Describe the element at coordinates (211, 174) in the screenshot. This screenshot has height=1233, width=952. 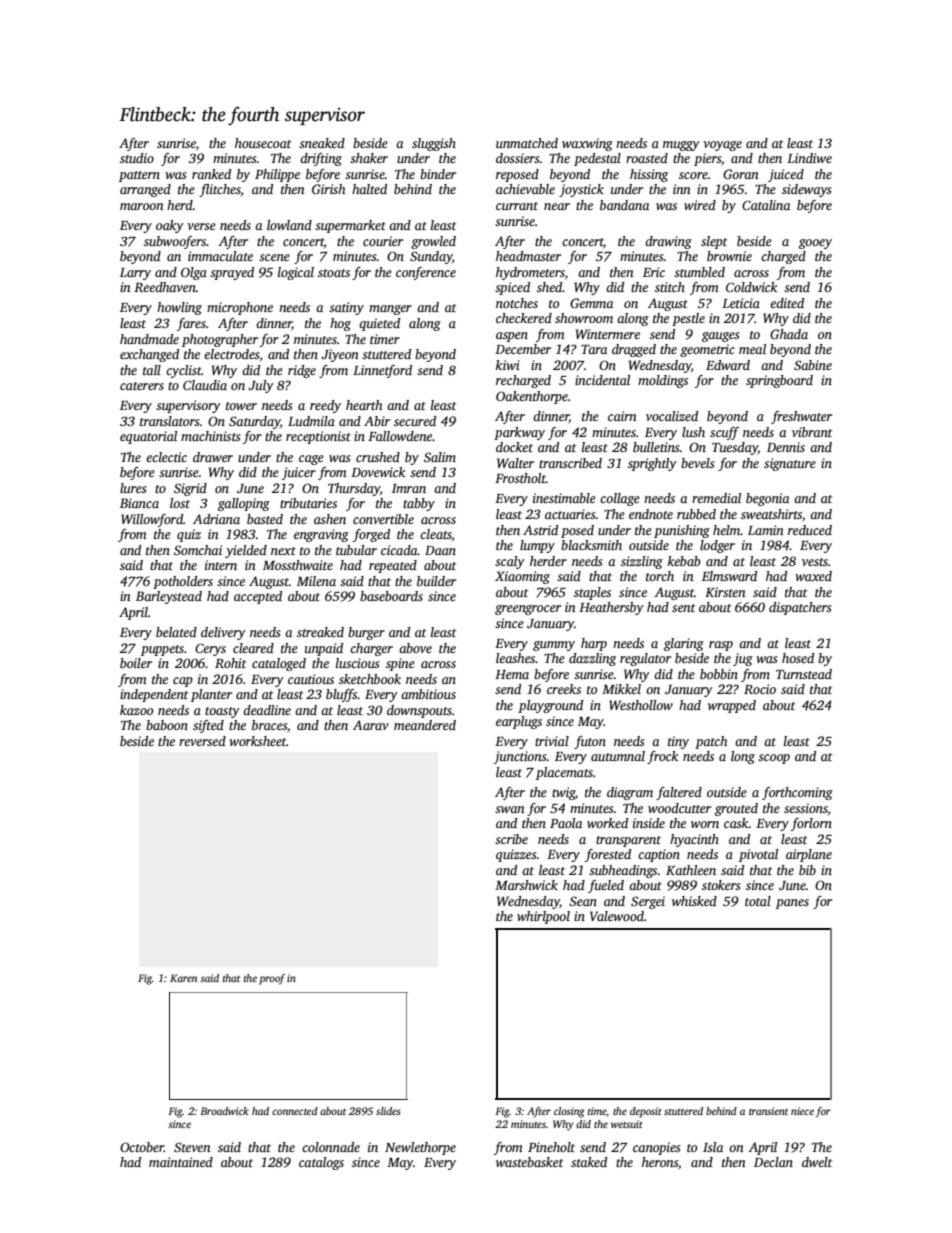
I see `ranked` at that location.
